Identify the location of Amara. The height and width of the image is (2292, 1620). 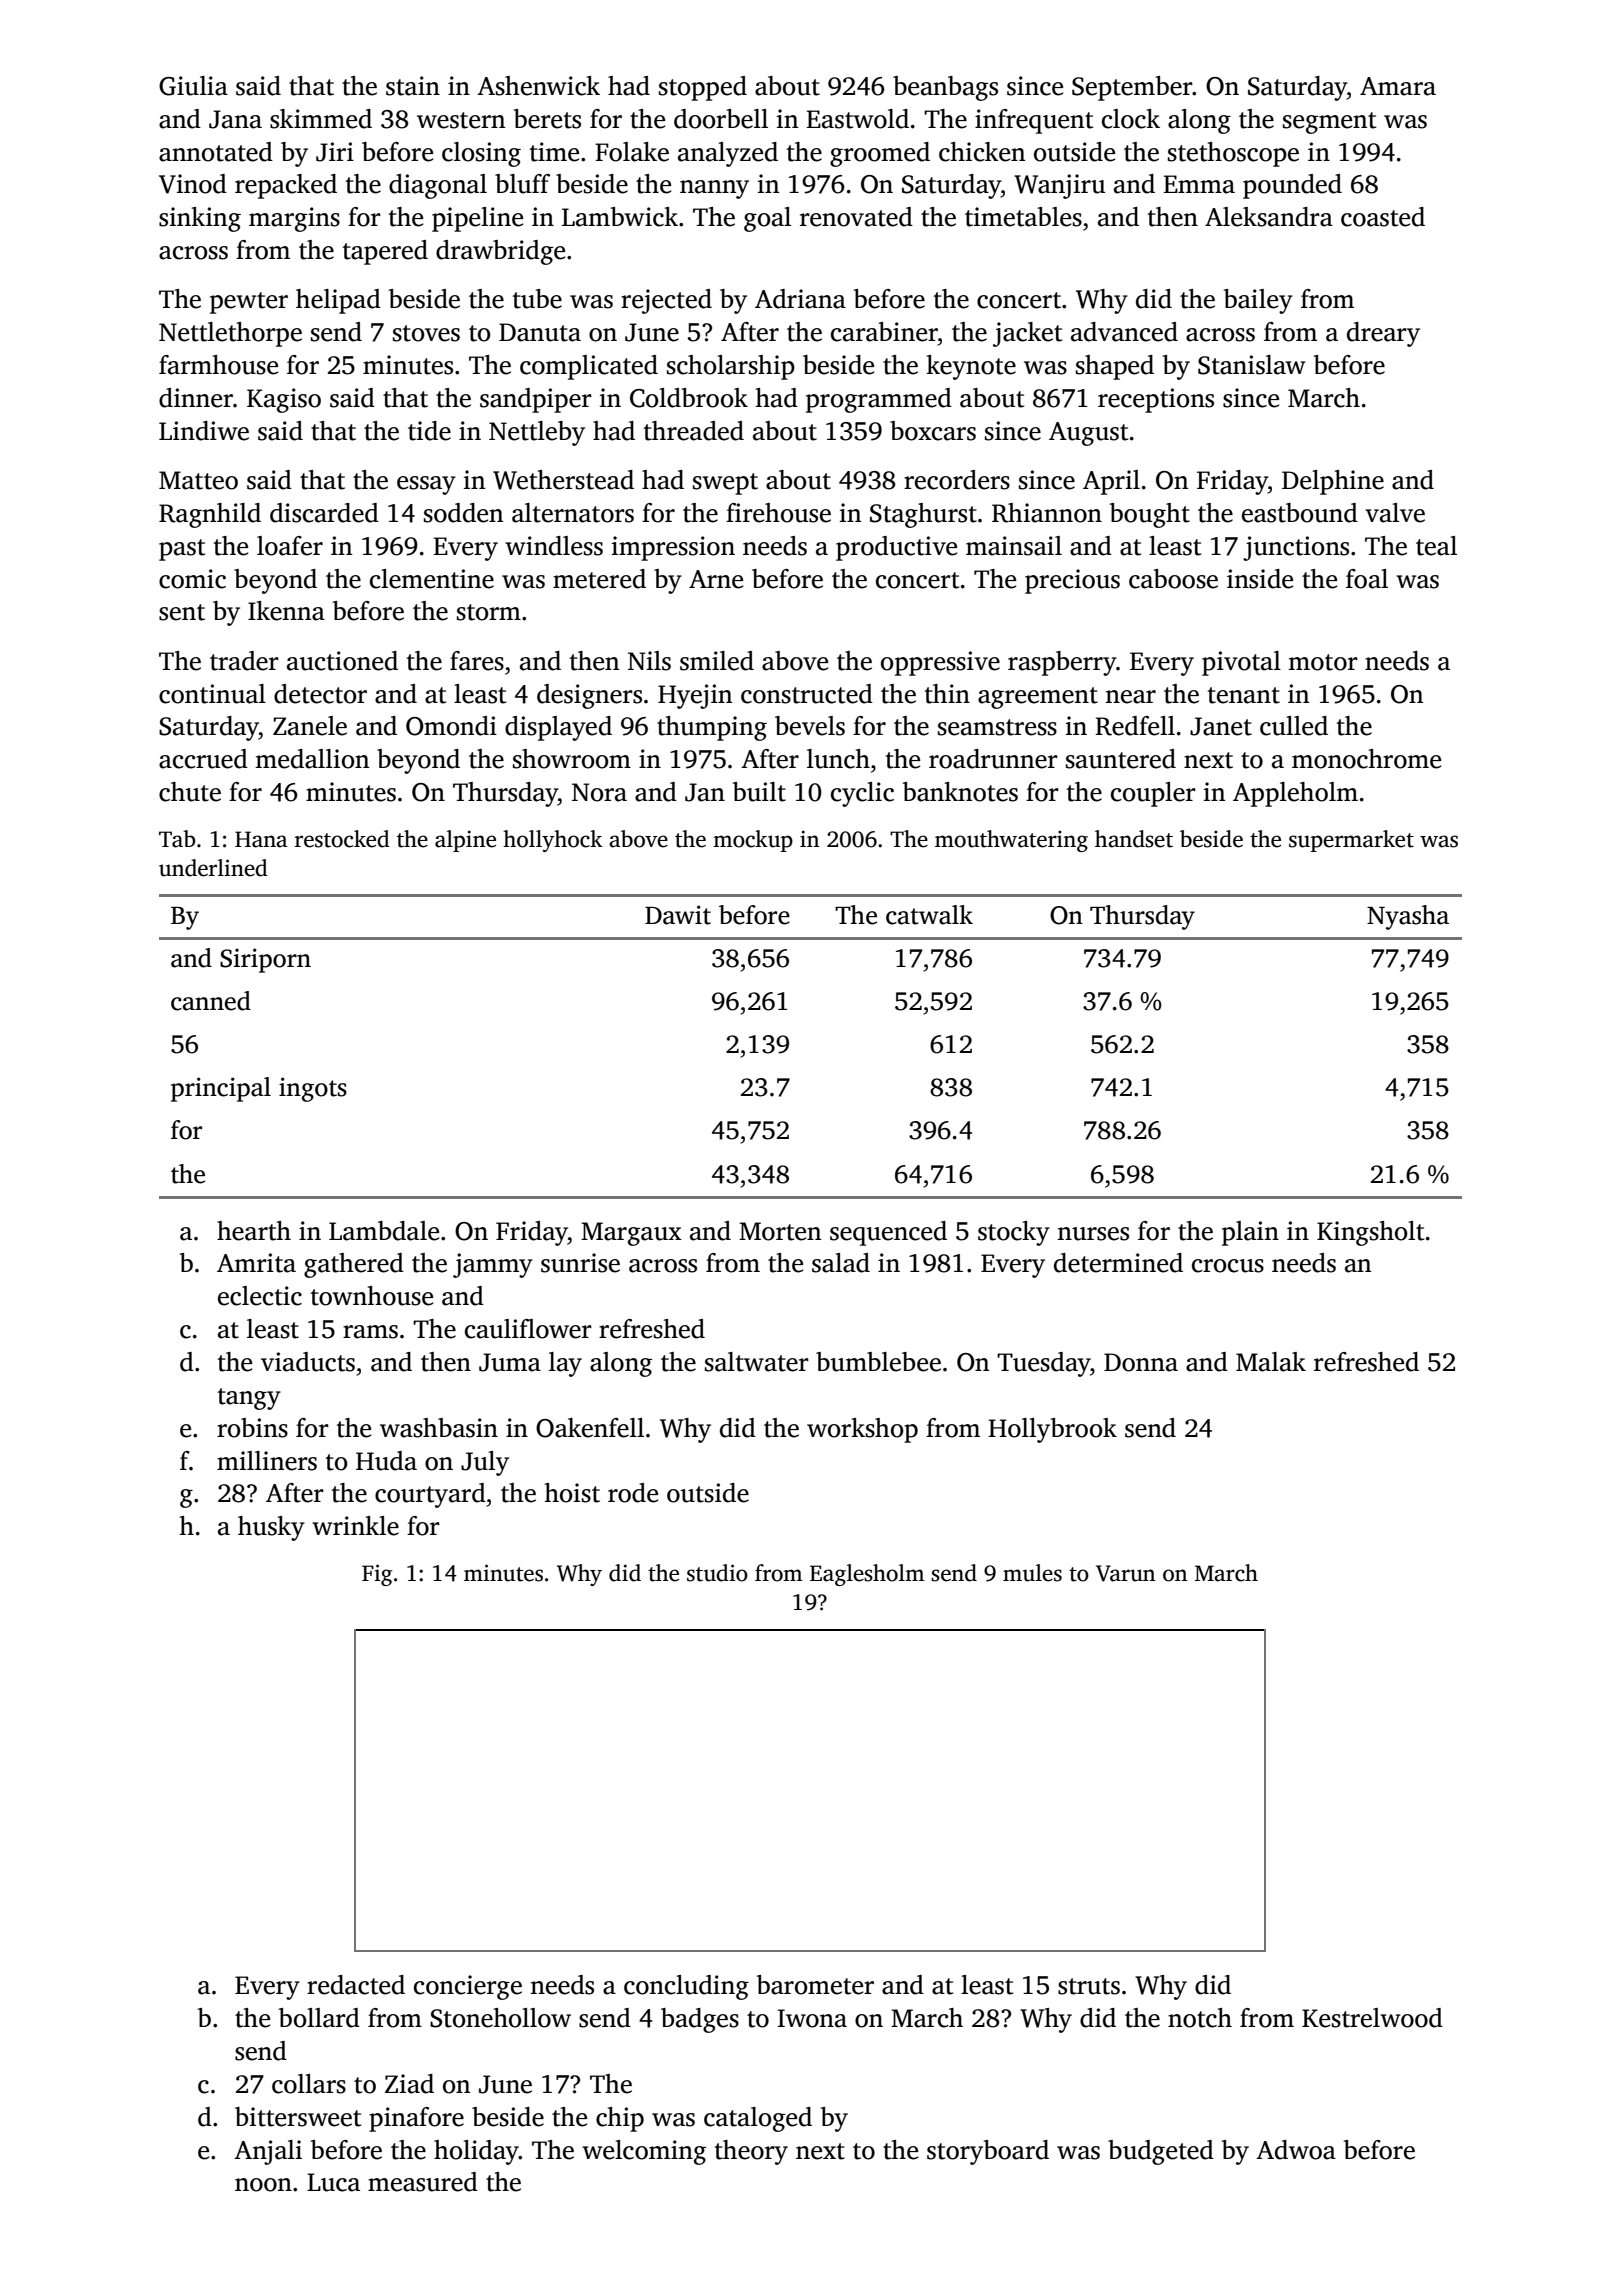
(1398, 86).
